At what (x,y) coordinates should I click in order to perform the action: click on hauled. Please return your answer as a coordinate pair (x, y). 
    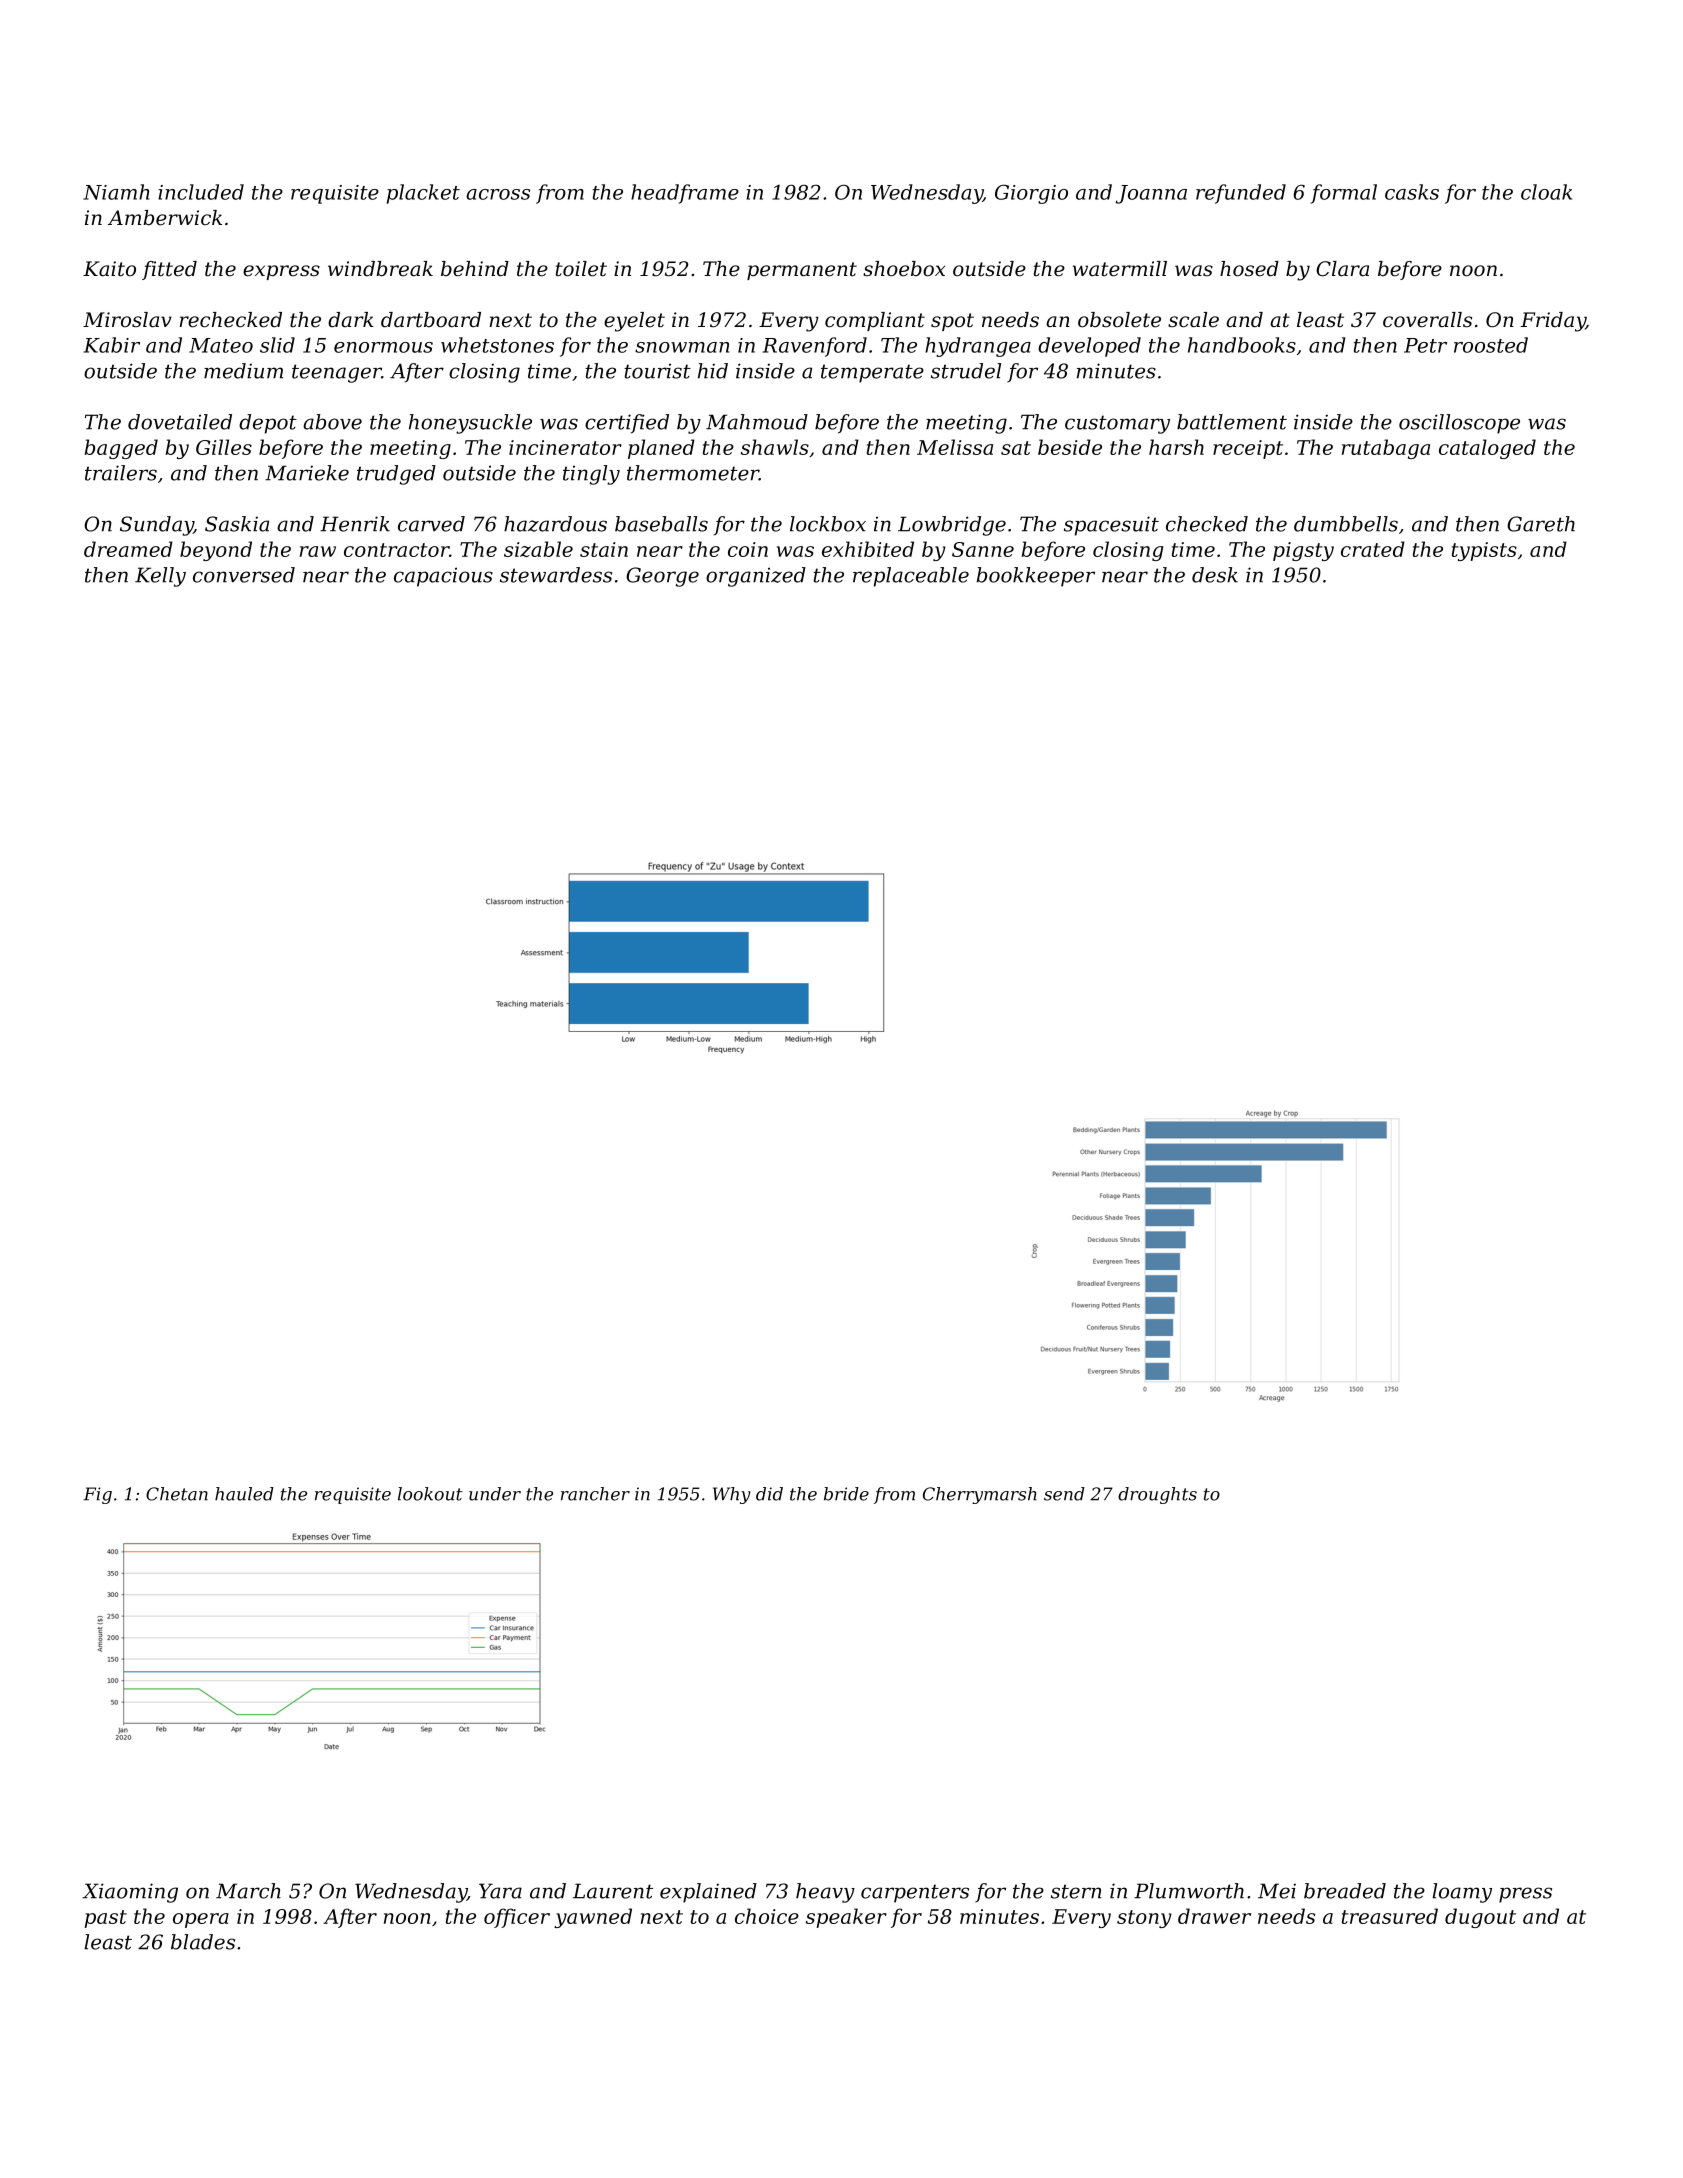
    Looking at the image, I should click on (244, 1494).
